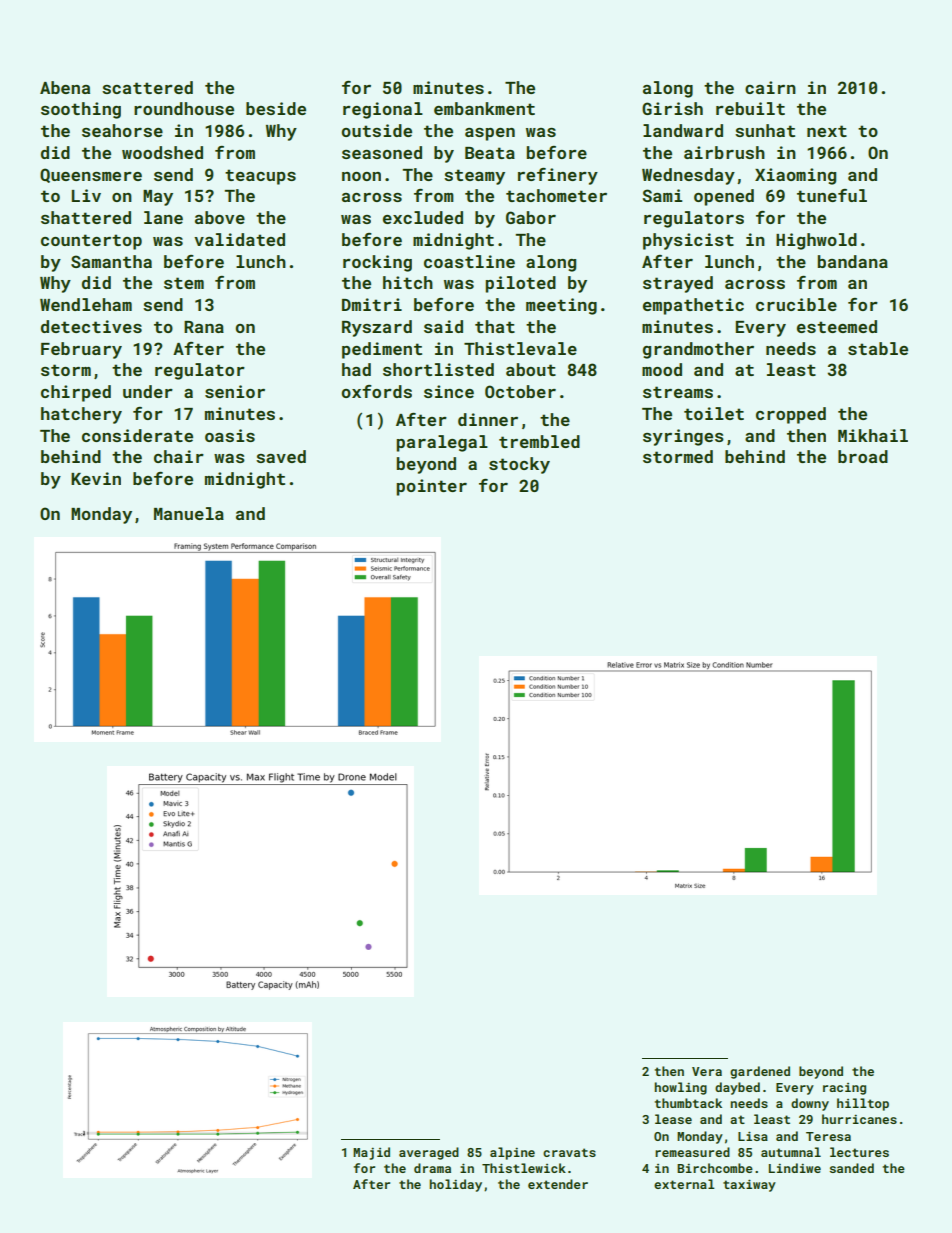  I want to click on broad, so click(863, 456).
